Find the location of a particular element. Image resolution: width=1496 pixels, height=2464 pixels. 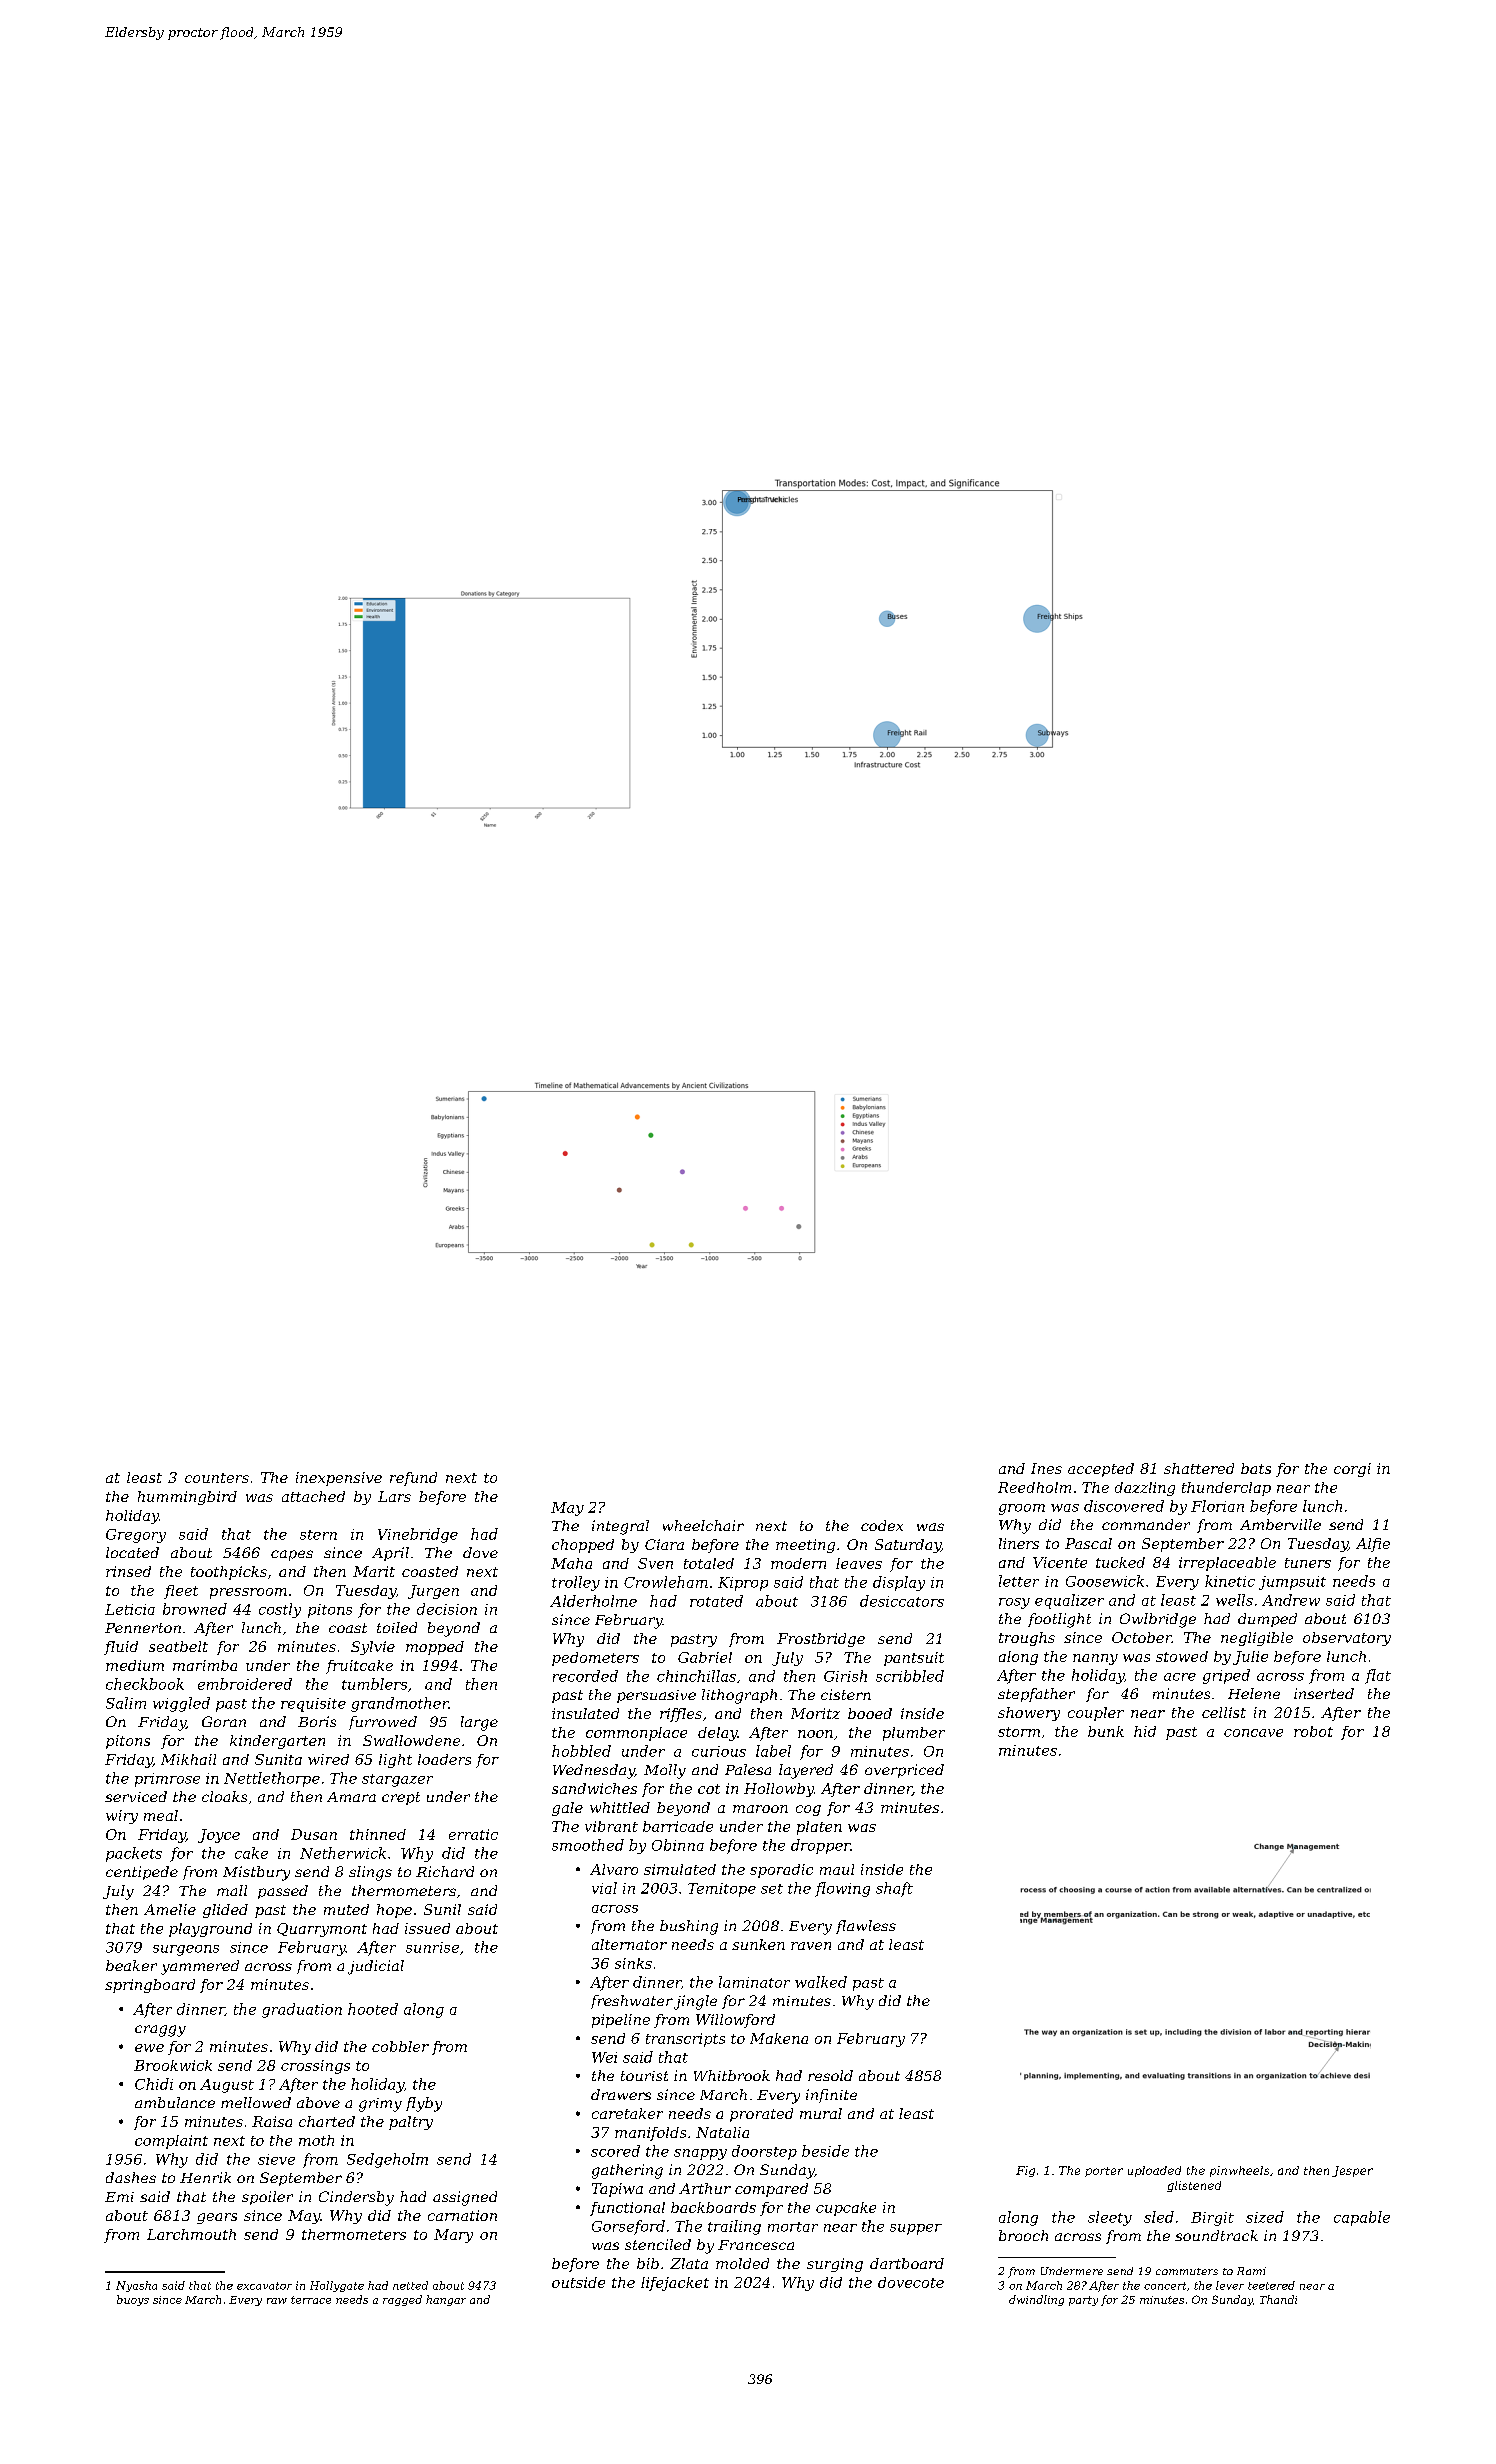

walked is located at coordinates (821, 1982).
